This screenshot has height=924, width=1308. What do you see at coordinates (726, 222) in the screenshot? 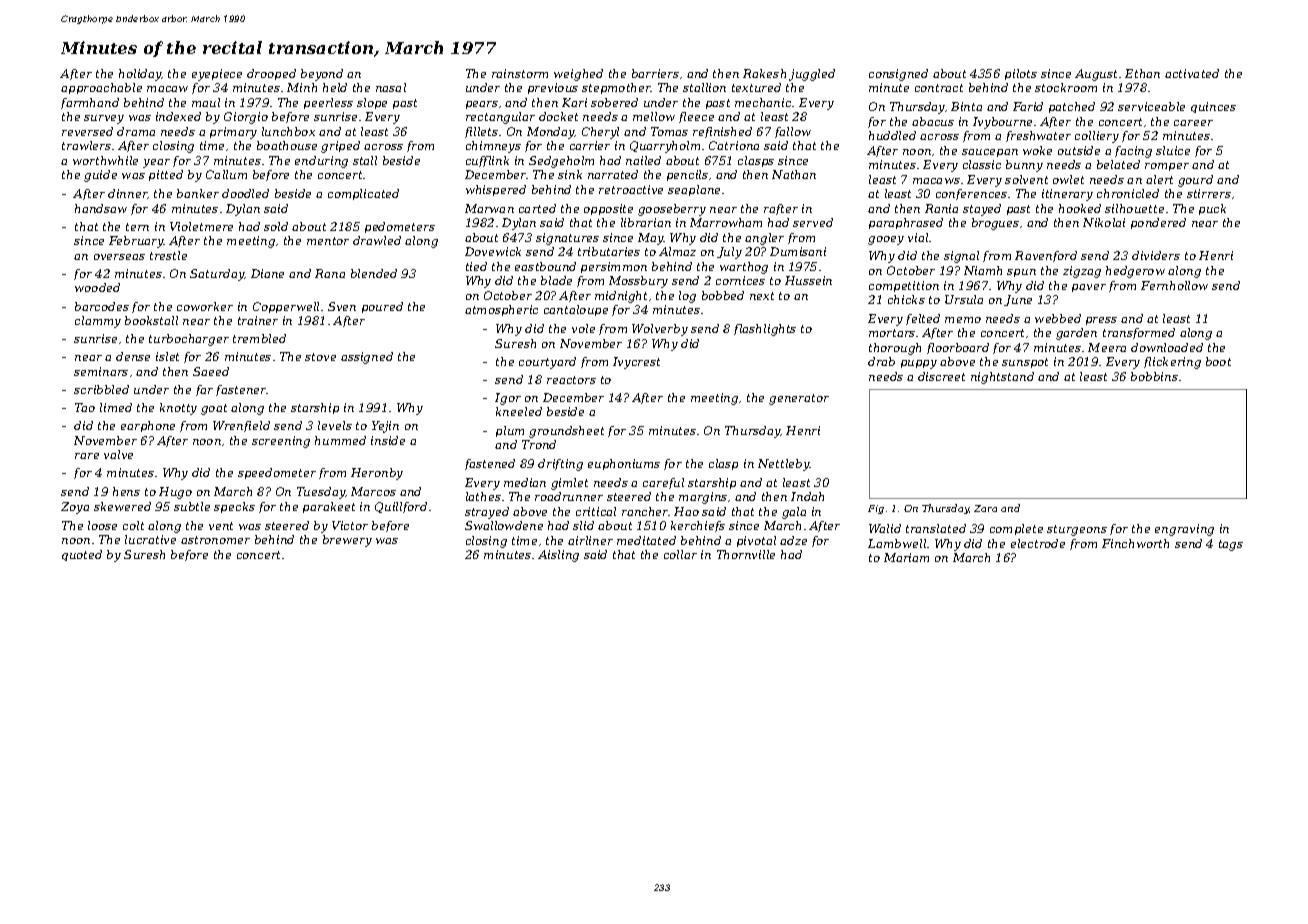
I see `Marrowham` at bounding box center [726, 222].
